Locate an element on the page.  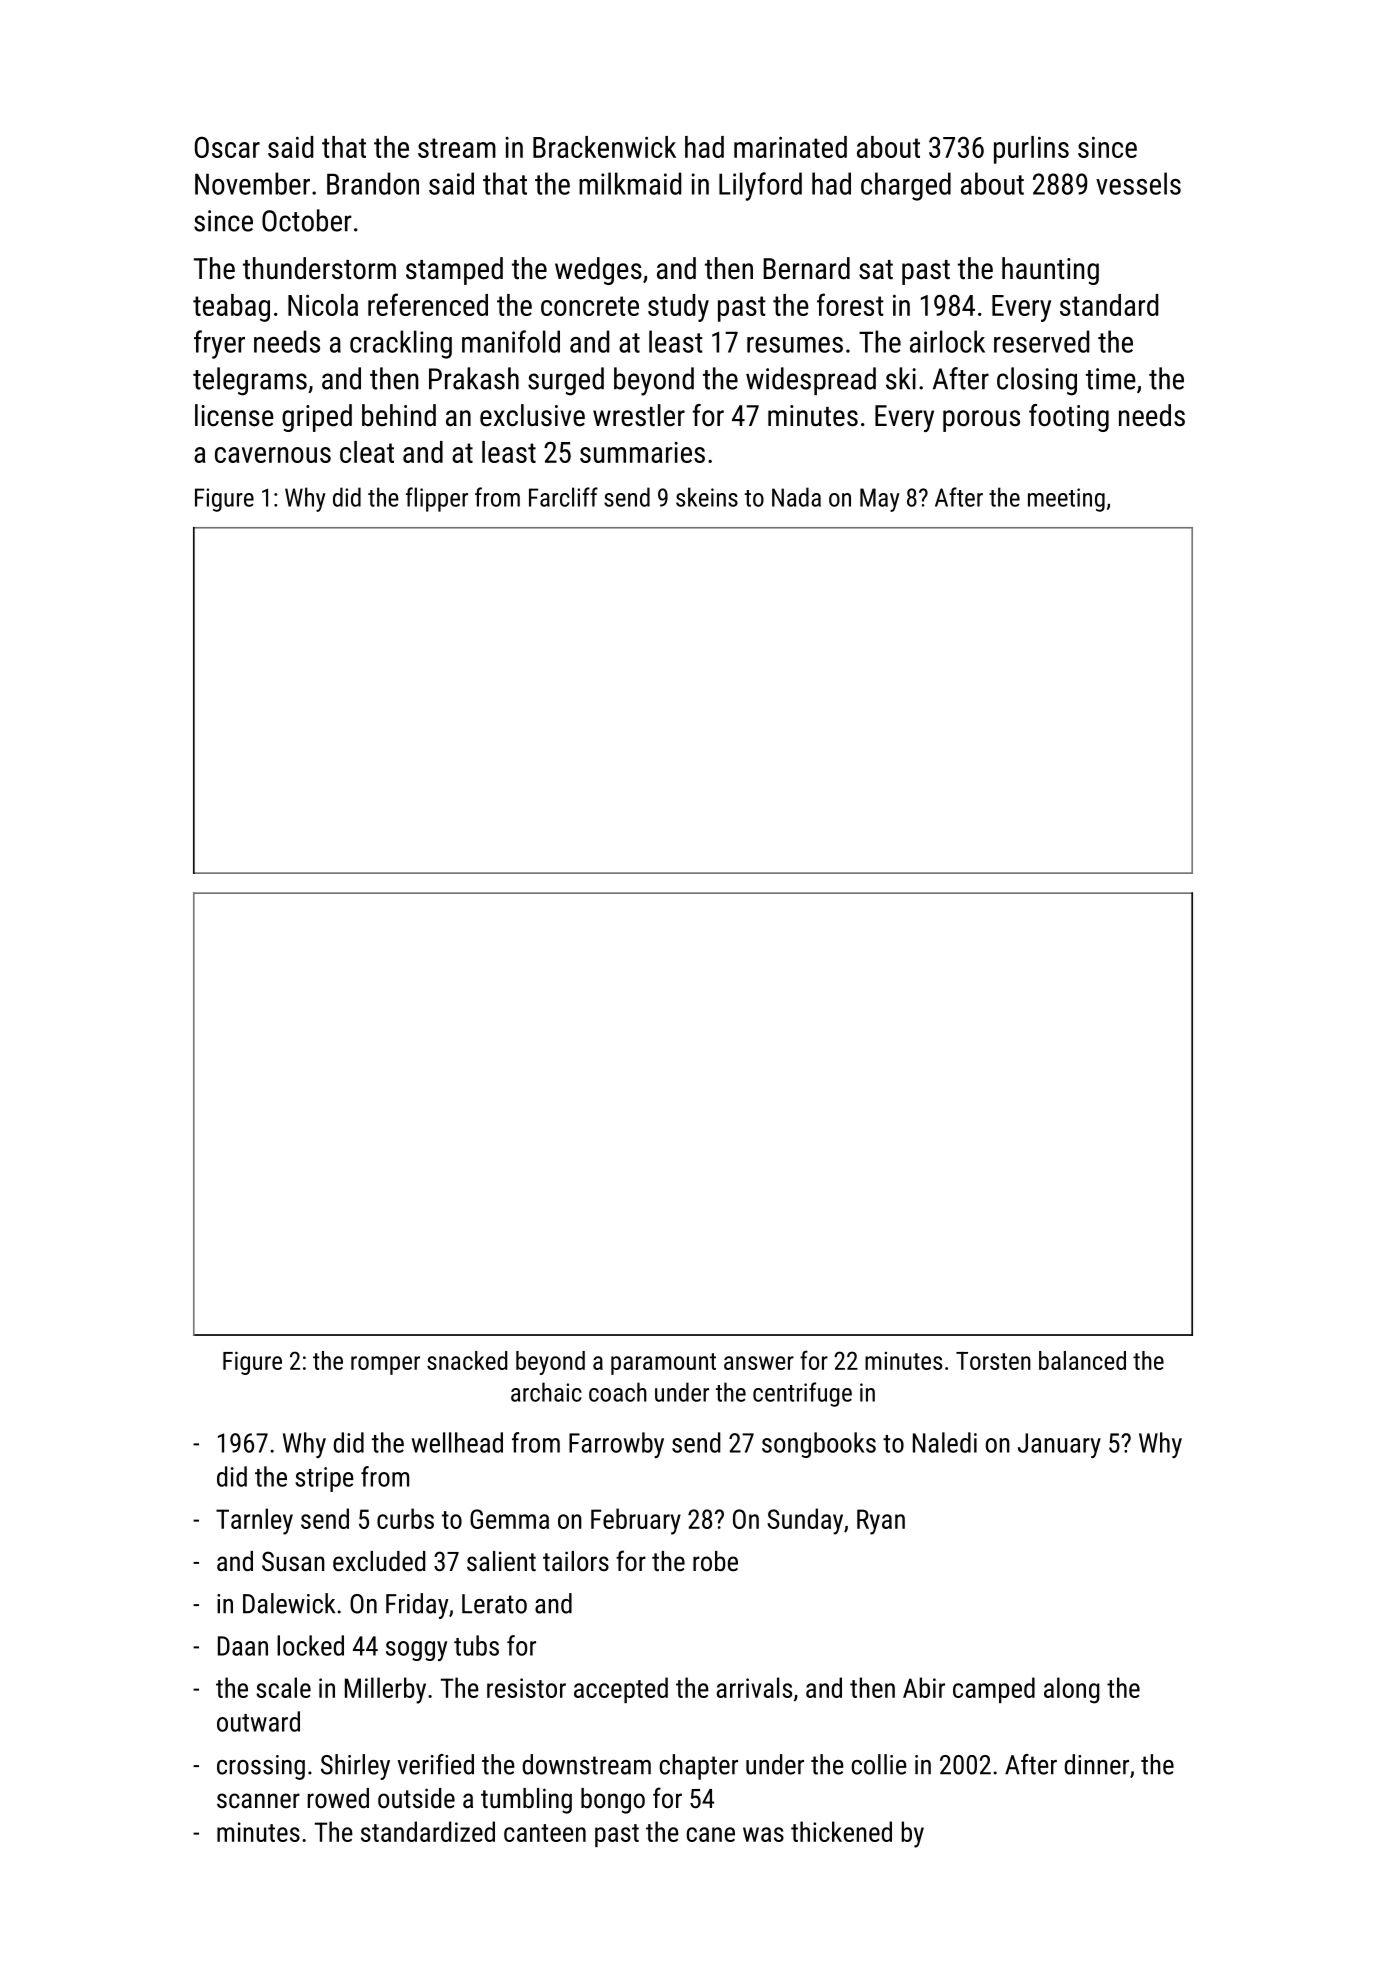
resistor is located at coordinates (526, 1688).
